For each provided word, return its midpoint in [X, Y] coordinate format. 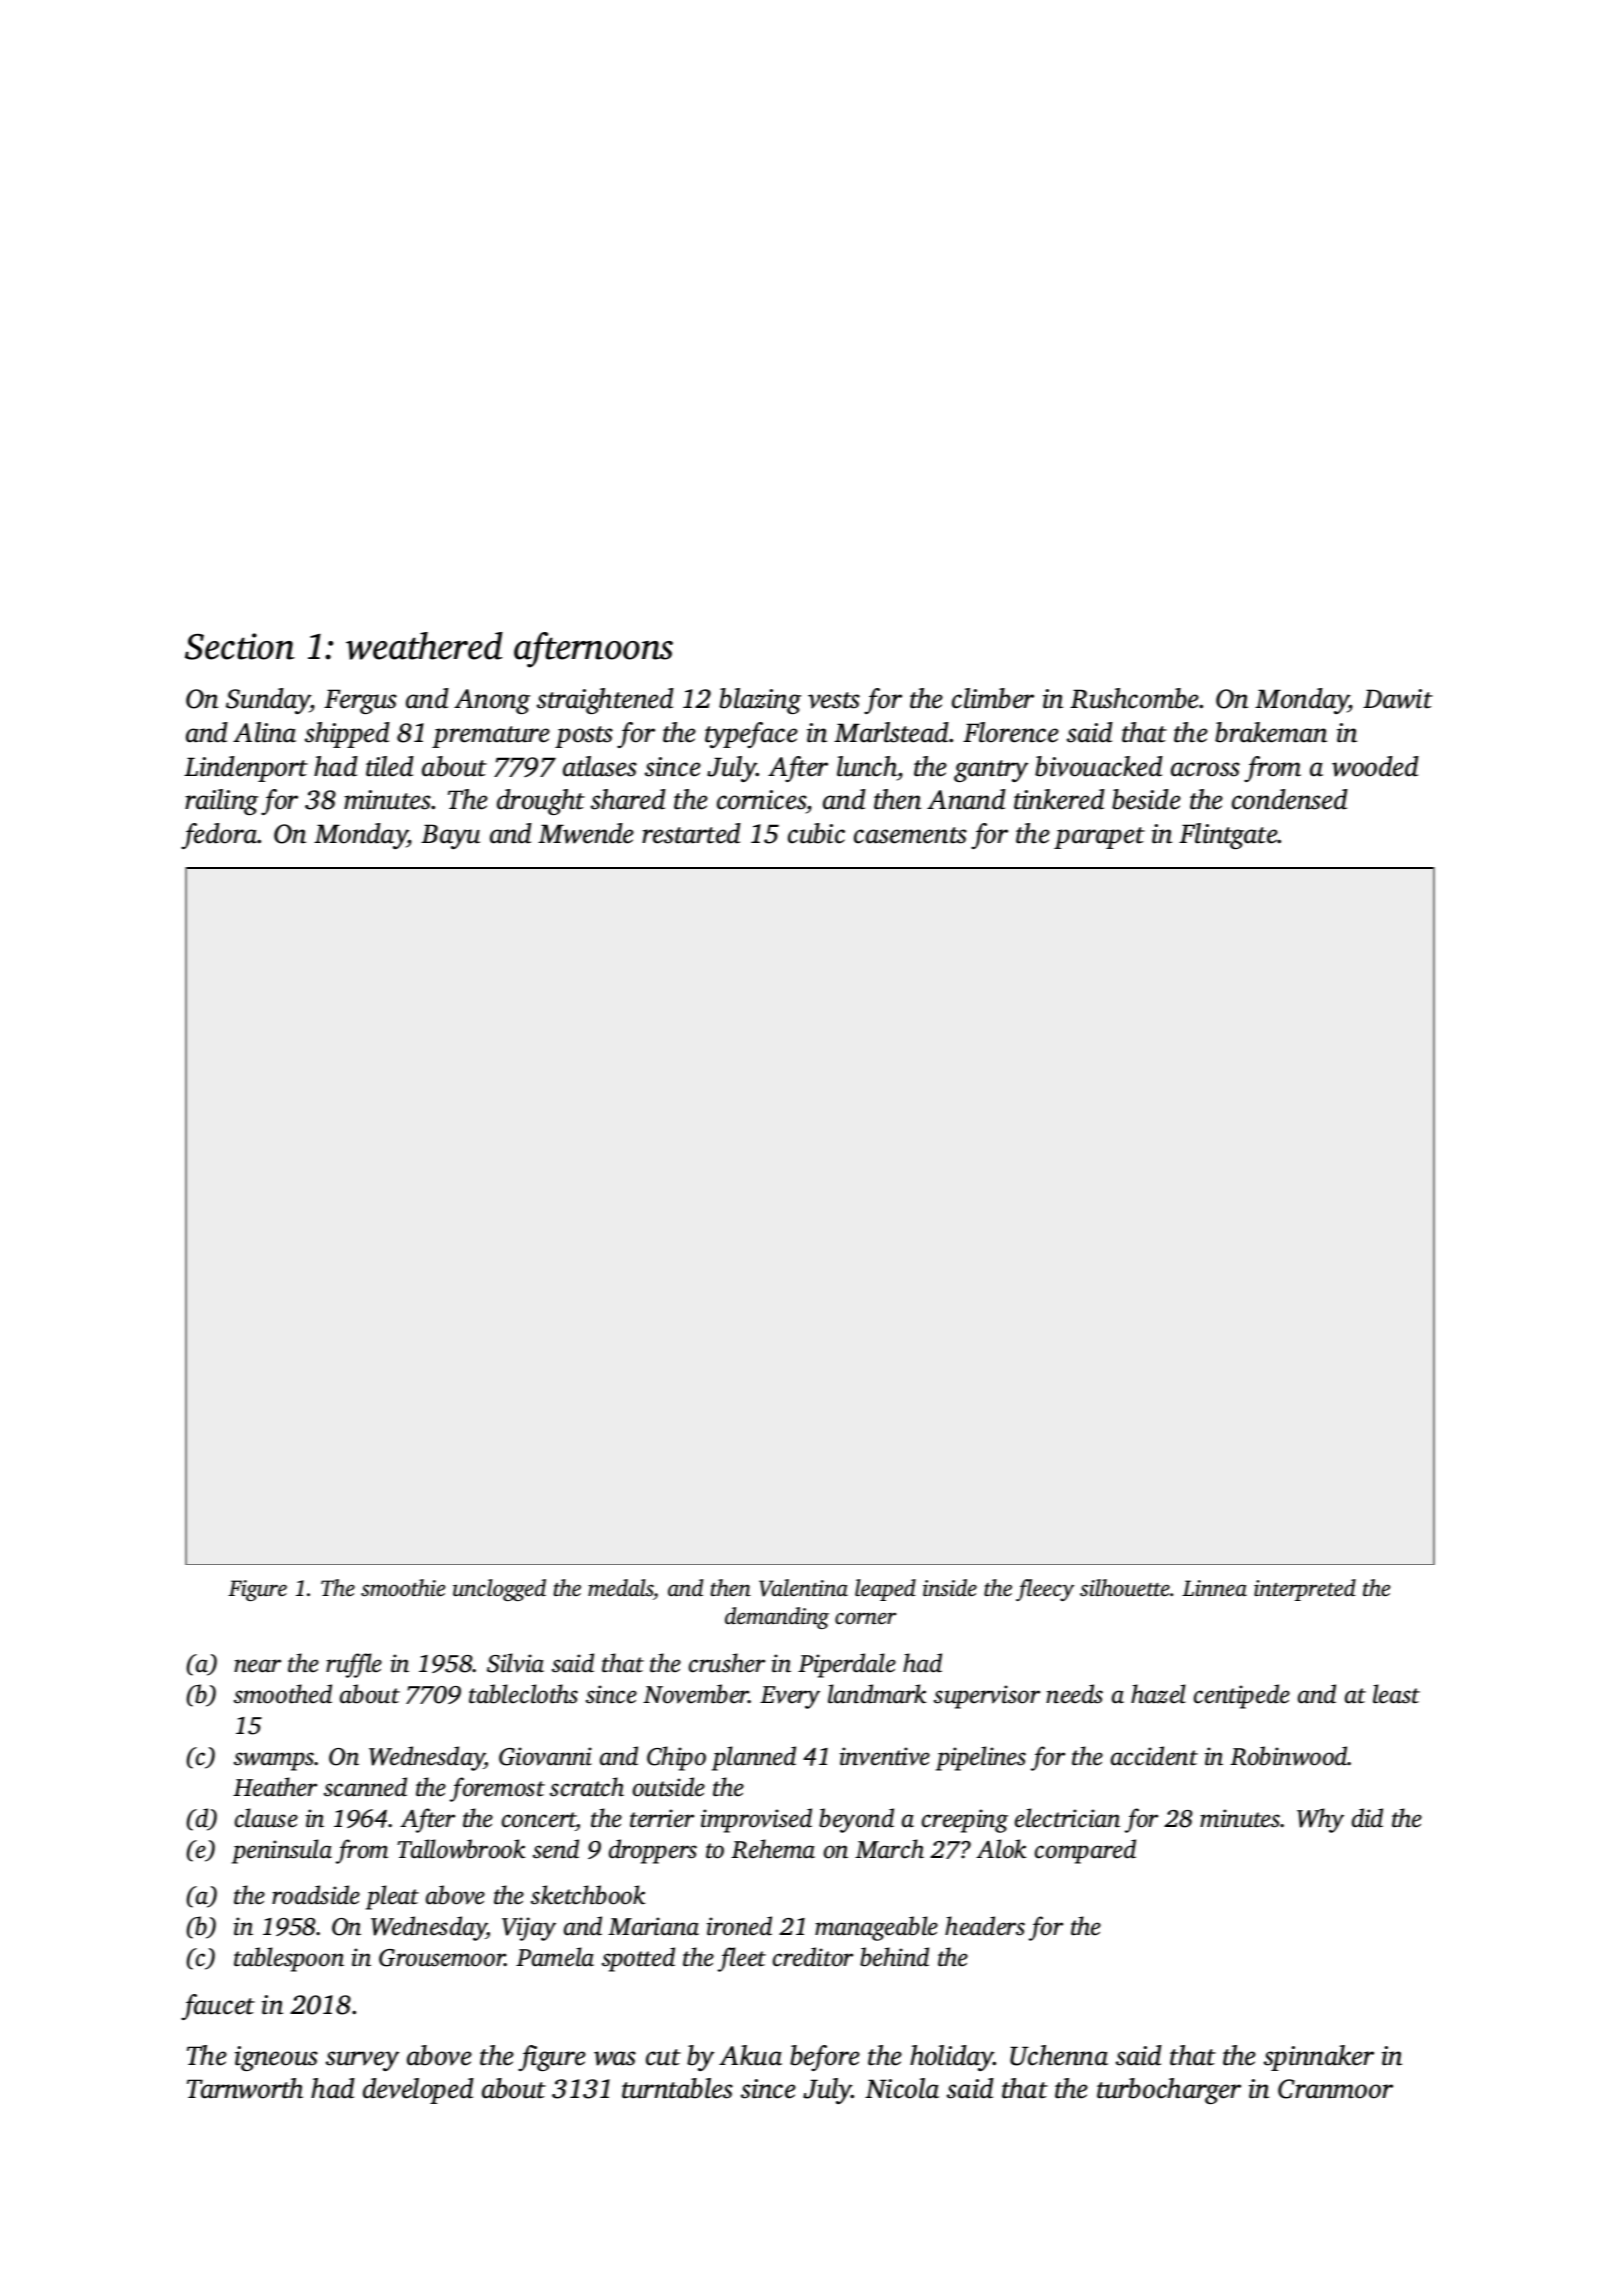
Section [240, 646]
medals [620, 1587]
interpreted [1305, 1590]
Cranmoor [1335, 2089]
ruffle [354, 1665]
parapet [1099, 838]
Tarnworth [245, 2088]
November [696, 1694]
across [1205, 769]
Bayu [450, 836]
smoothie [403, 1588]
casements [910, 835]
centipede [1242, 1696]
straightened [605, 701]
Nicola [902, 2088]
